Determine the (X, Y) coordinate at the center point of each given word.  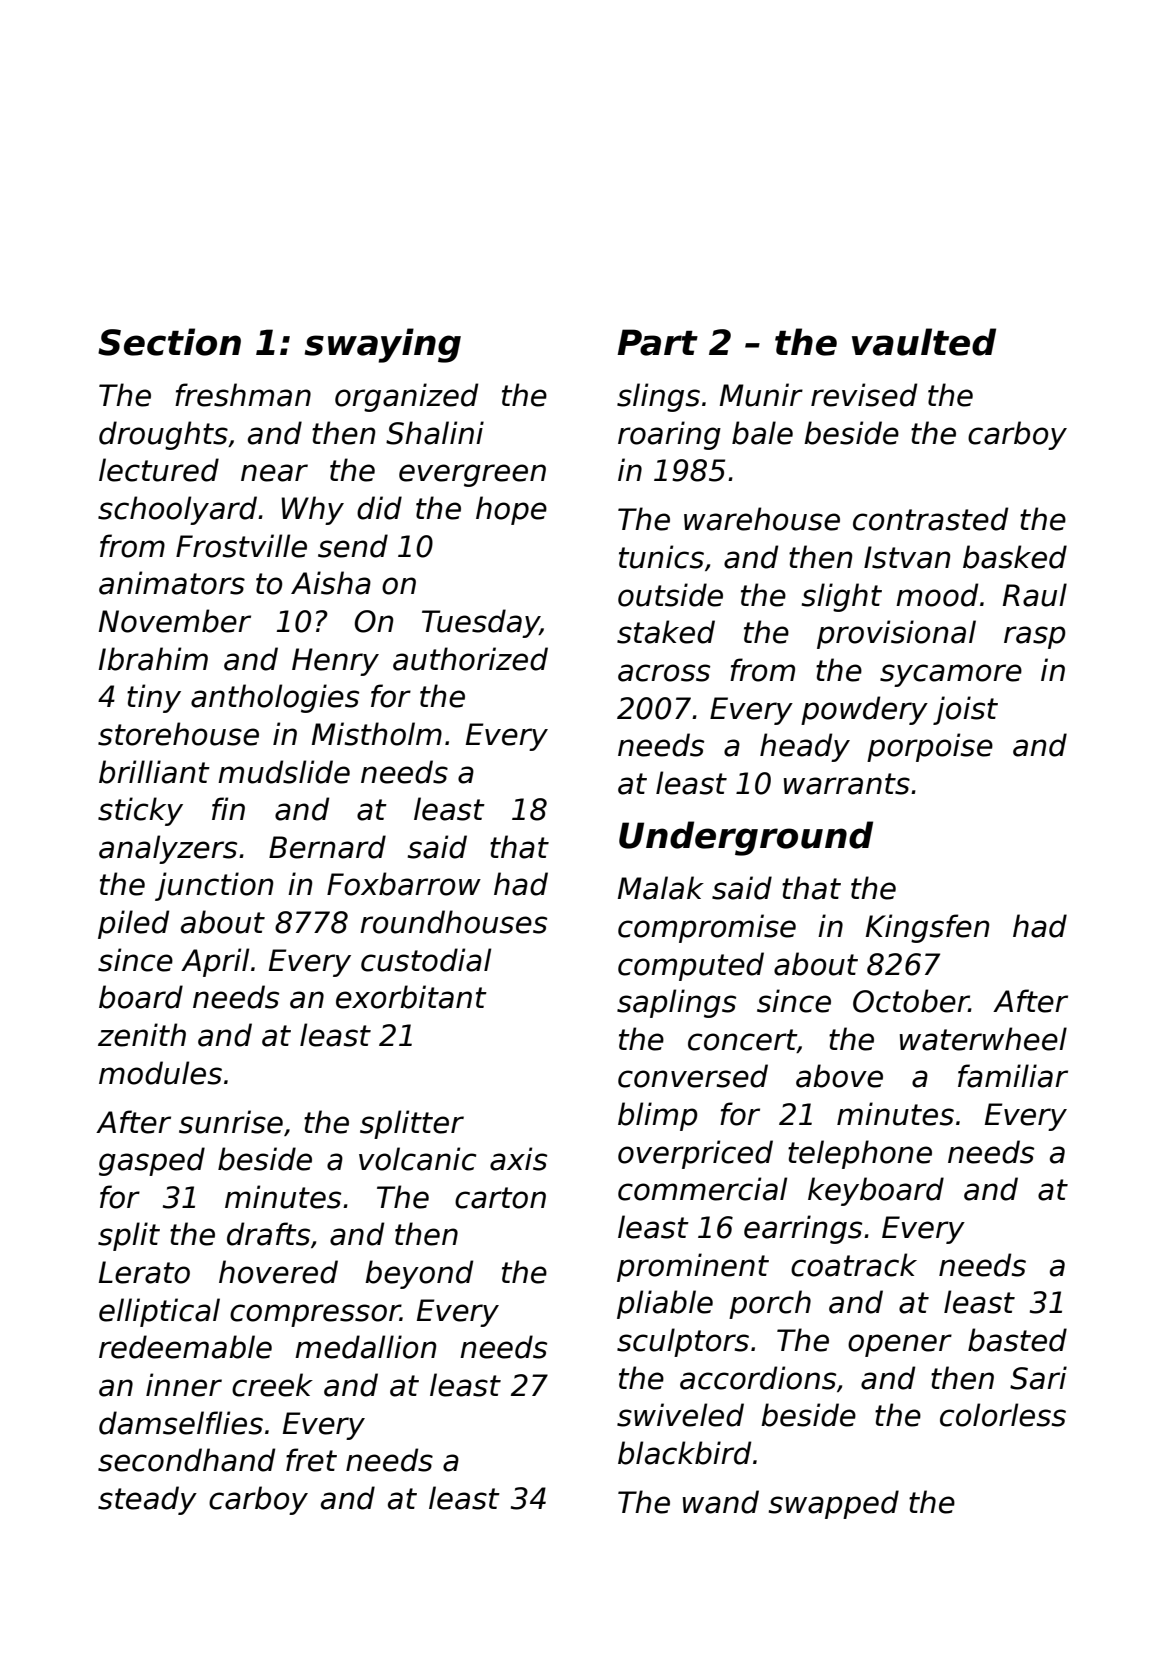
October (911, 1001)
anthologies (275, 698)
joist (965, 710)
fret (311, 1460)
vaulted (924, 342)
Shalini (435, 433)
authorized (470, 659)
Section (169, 342)
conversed (693, 1076)
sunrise (231, 1122)
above (839, 1076)
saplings (676, 1003)
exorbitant (411, 997)
